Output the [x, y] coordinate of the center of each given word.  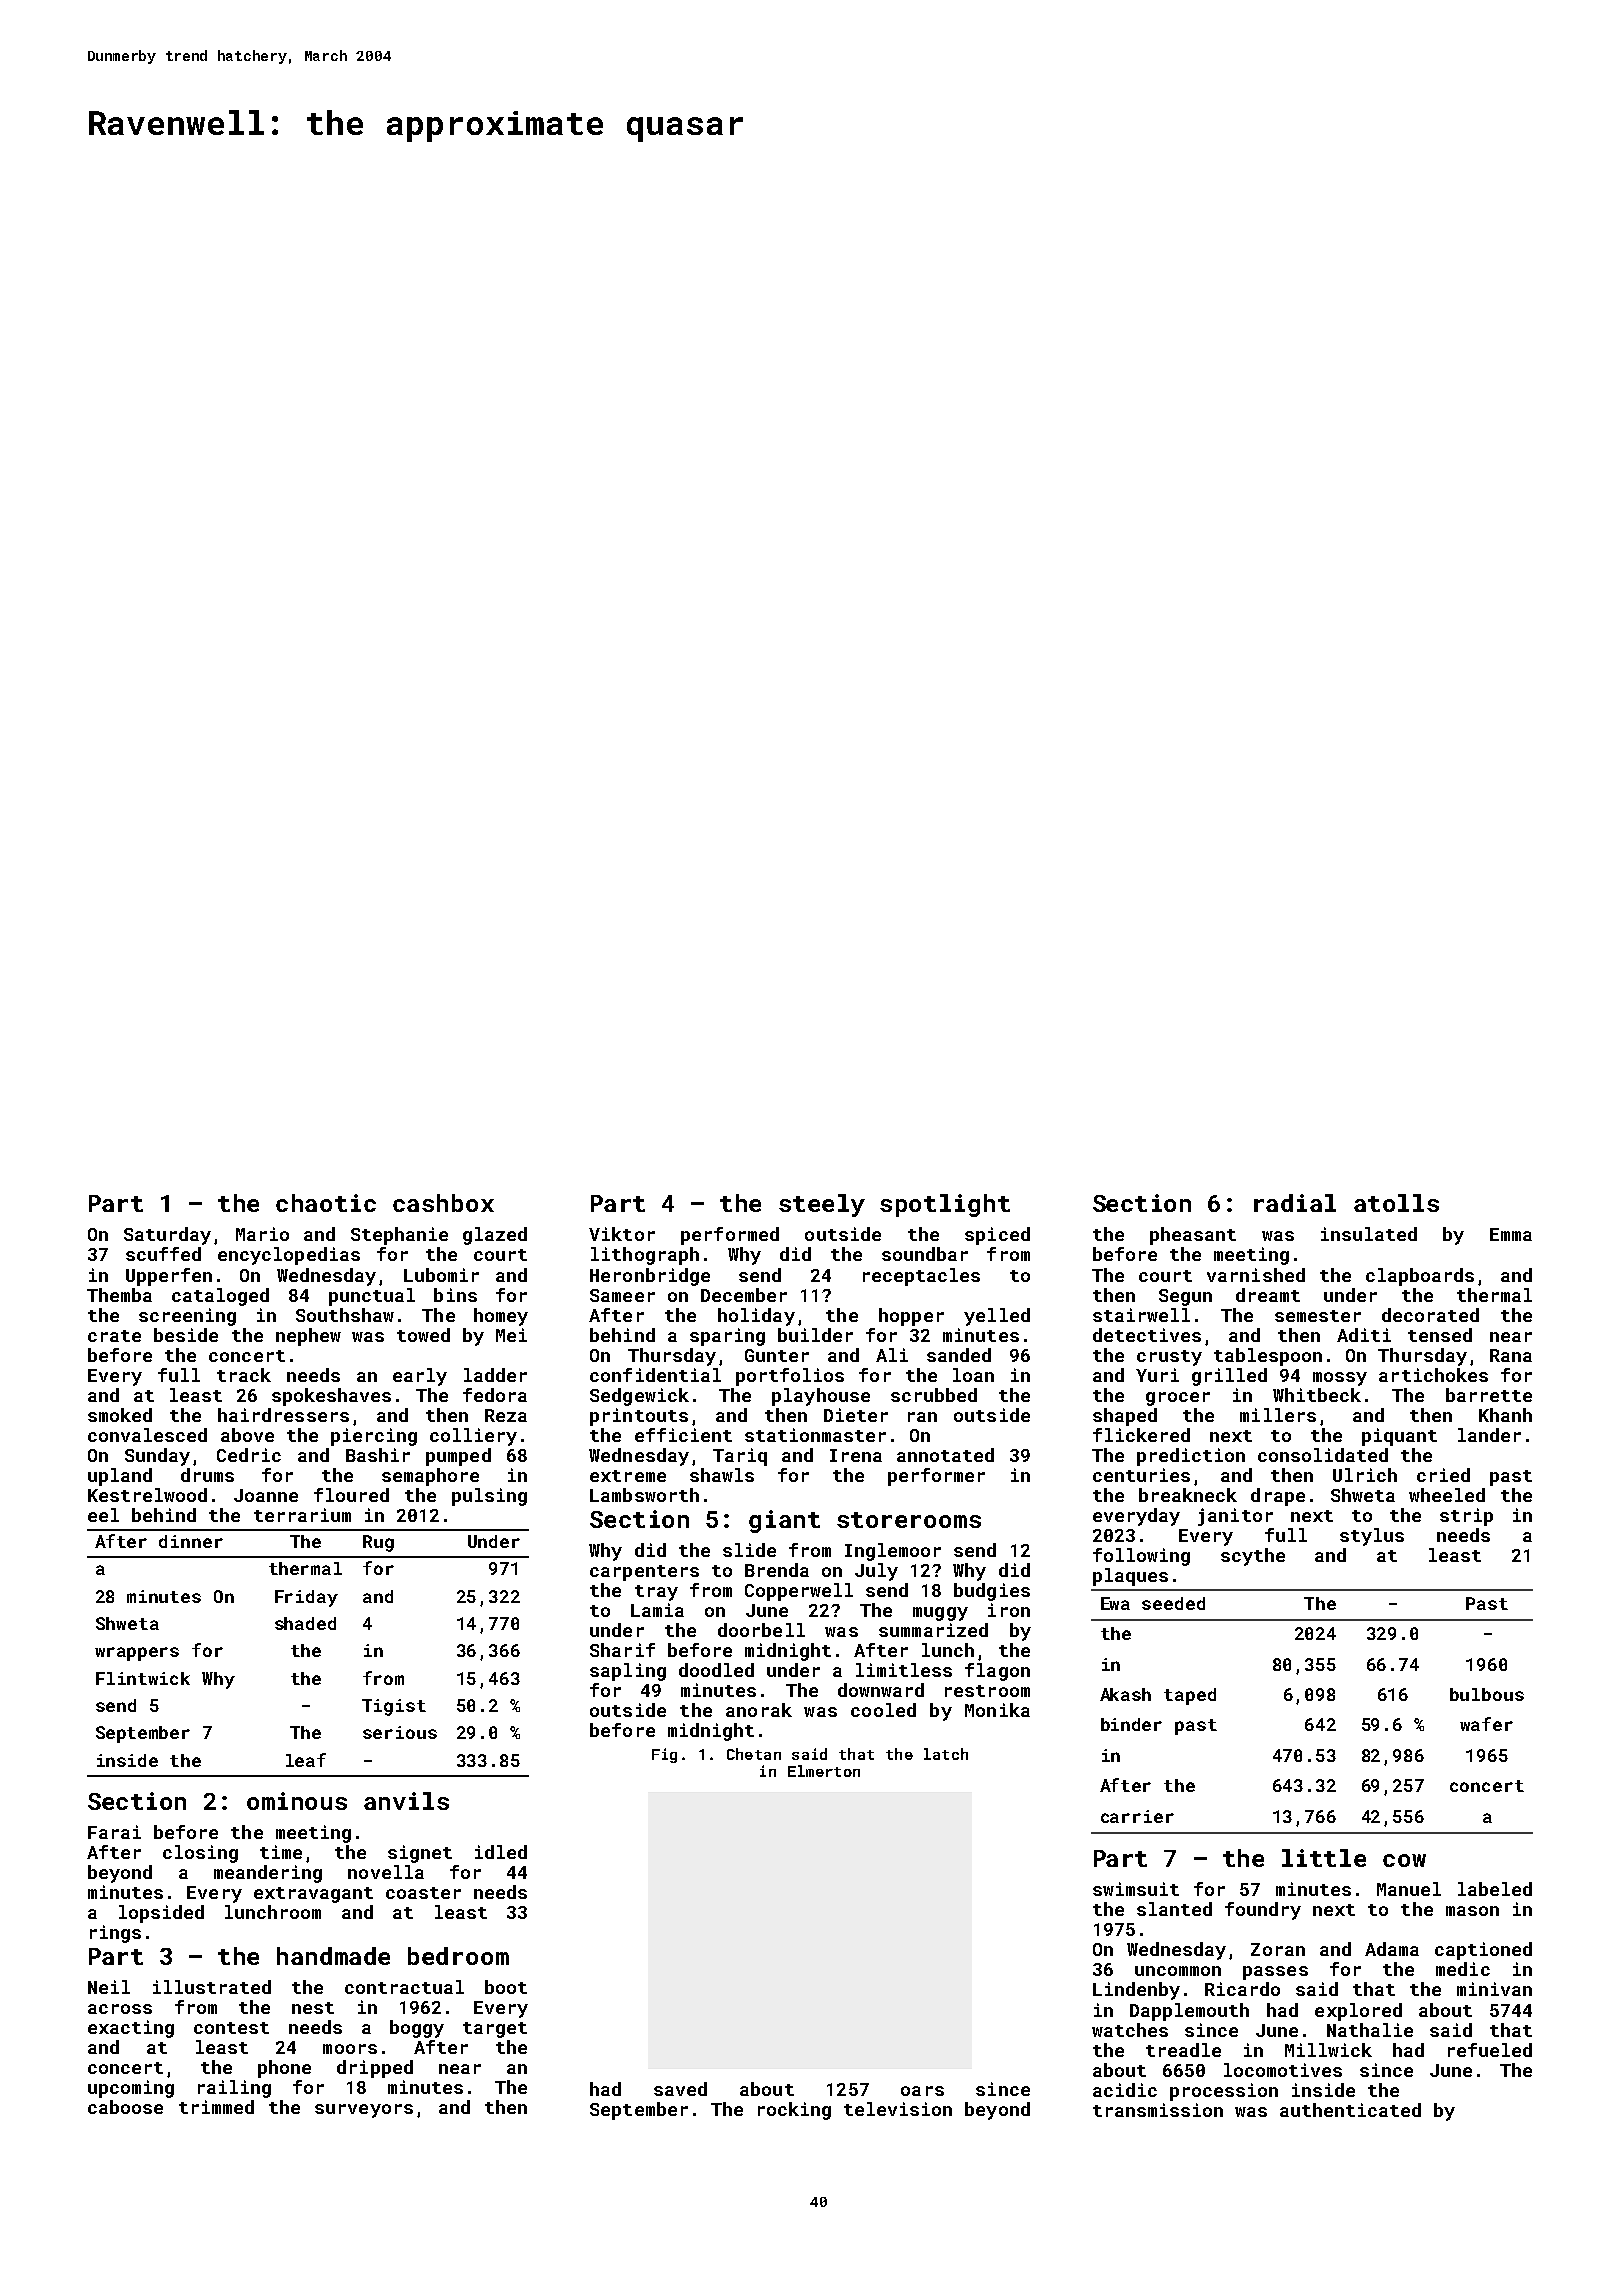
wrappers [137, 1654]
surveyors [364, 2111]
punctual [372, 1297]
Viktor [622, 1234]
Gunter [777, 1355]
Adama [1392, 1949]
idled [501, 1852]
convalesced [147, 1435]
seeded [1173, 1603]
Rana [1511, 1355]
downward [881, 1690]
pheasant [1193, 1236]
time [281, 1852]
